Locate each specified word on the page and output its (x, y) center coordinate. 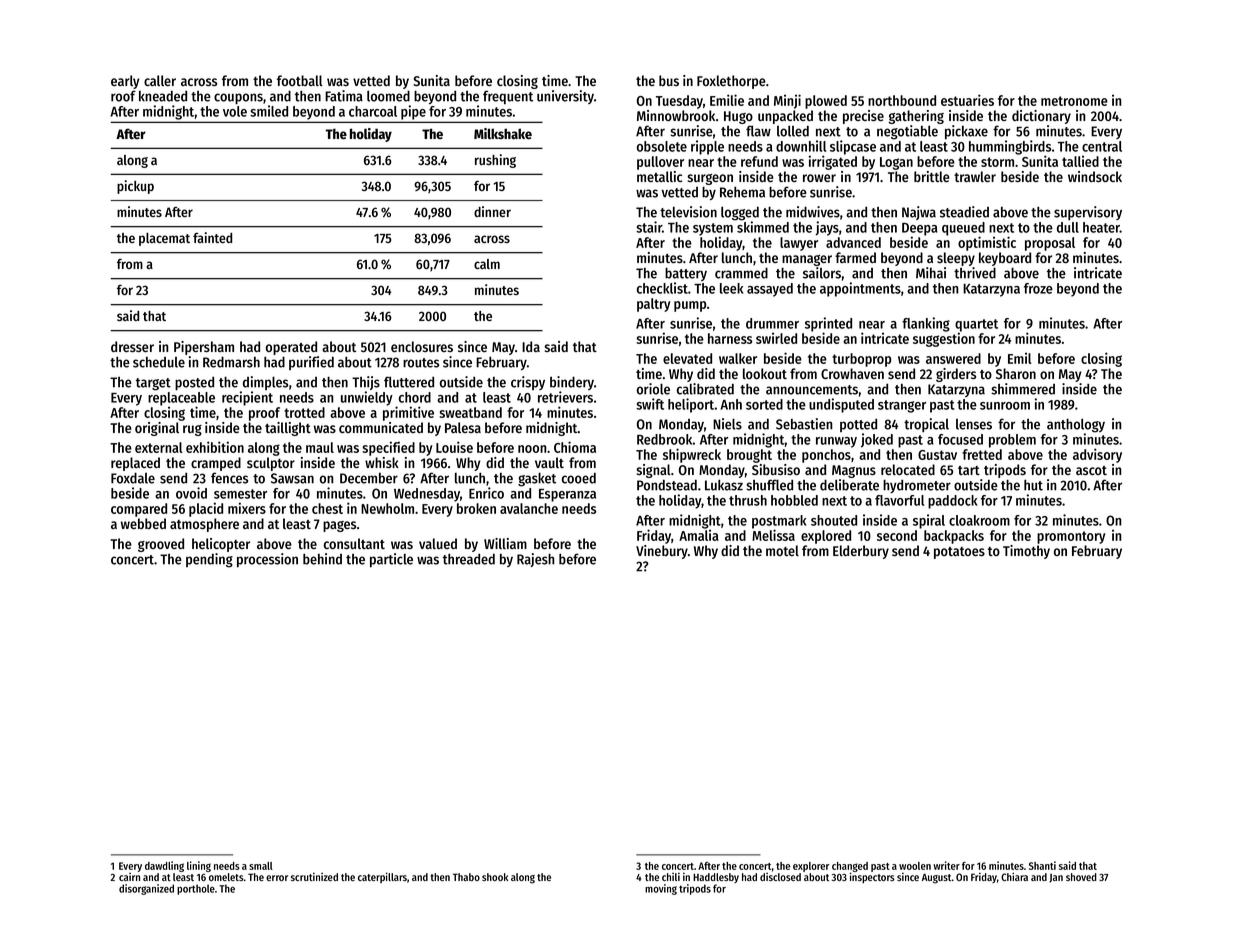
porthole (196, 889)
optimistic (987, 243)
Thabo (466, 877)
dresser (132, 346)
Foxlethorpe (731, 82)
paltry (654, 305)
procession (267, 560)
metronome (1074, 101)
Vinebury (662, 552)
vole (235, 111)
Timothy (1026, 552)
